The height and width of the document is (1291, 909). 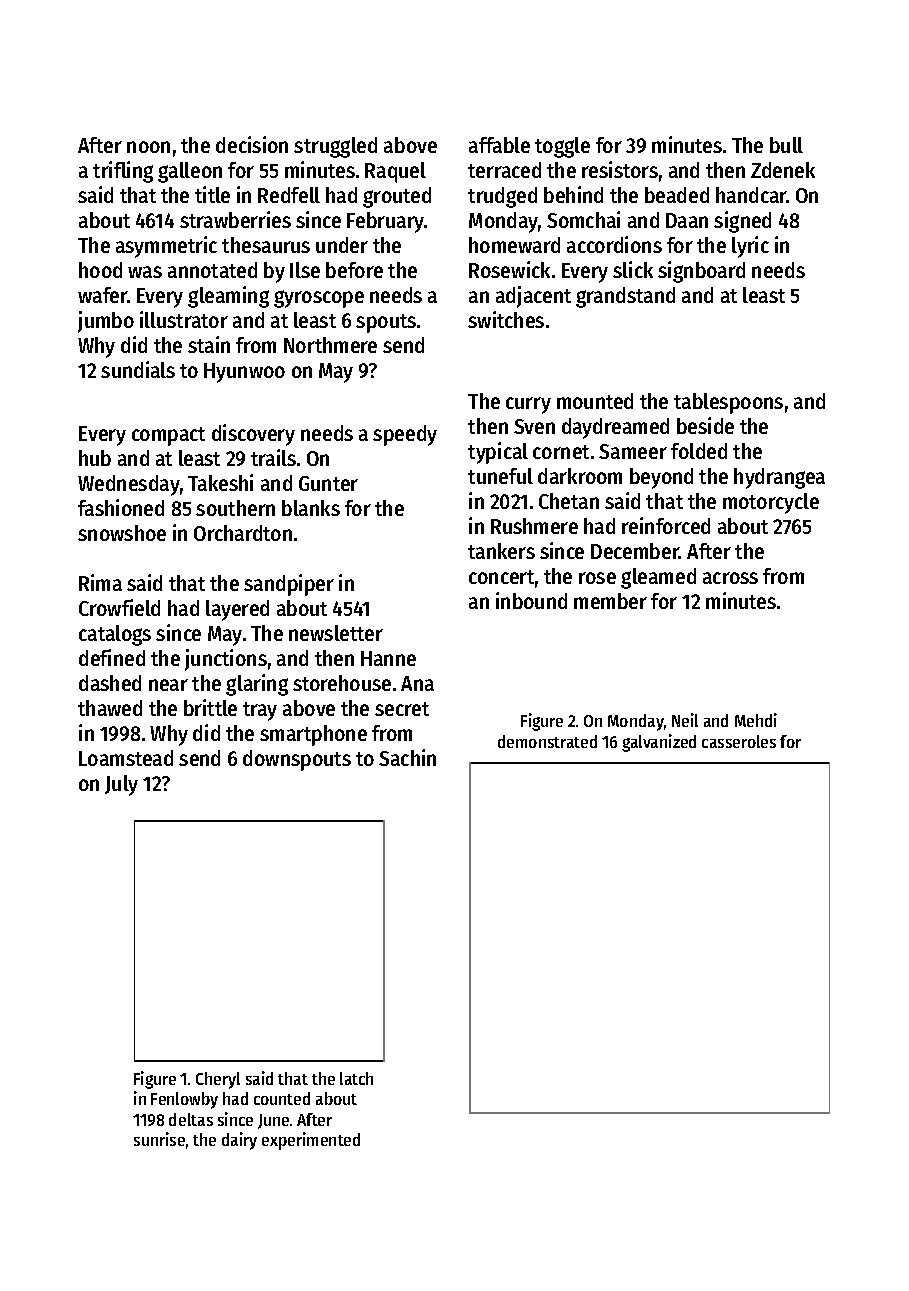 I want to click on decision, so click(x=252, y=144).
